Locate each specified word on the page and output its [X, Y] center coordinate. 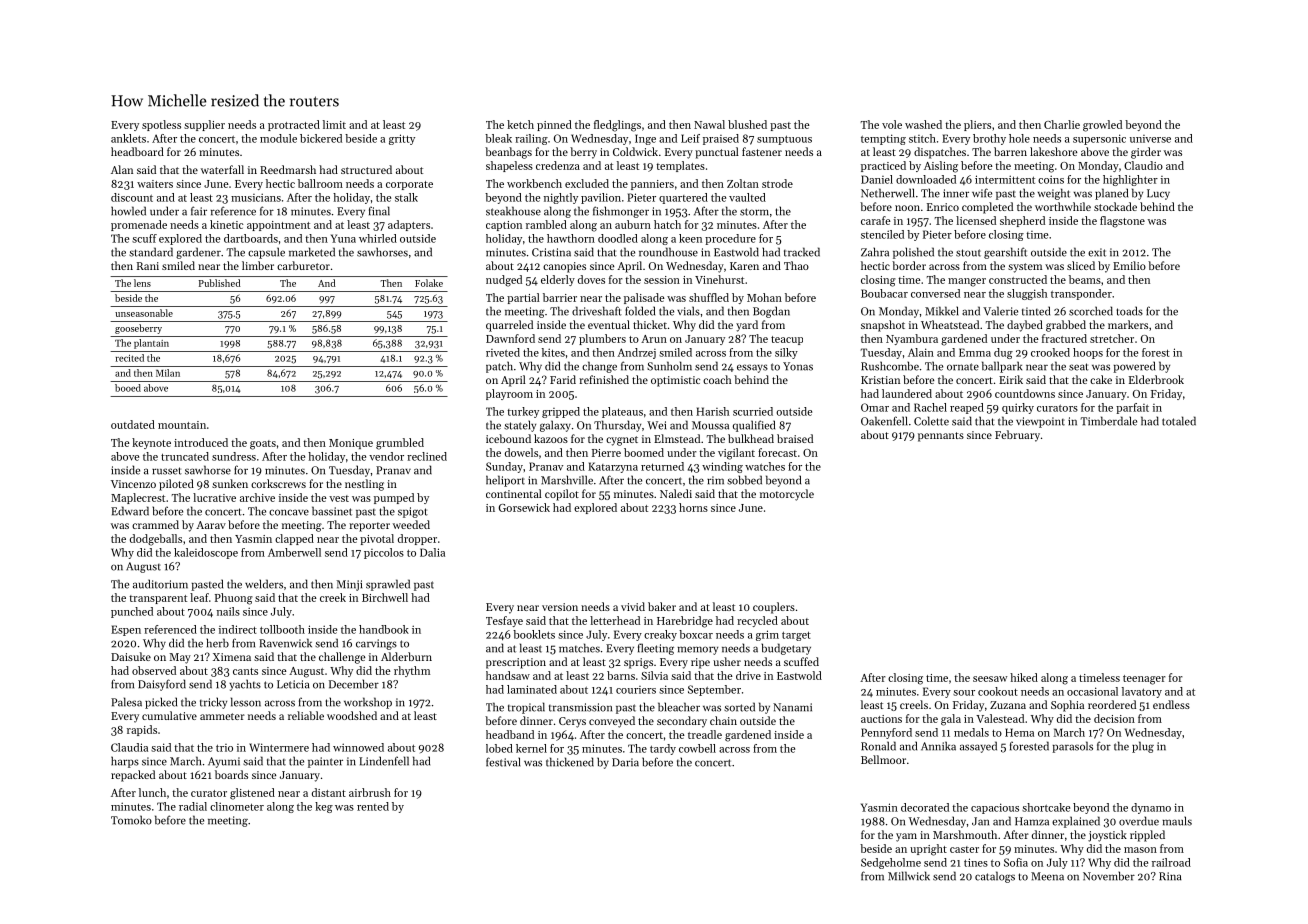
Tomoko [131, 820]
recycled [757, 621]
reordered [1112, 704]
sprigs [638, 663]
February [1017, 436]
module [278, 138]
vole [892, 124]
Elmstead [677, 438]
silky [786, 353]
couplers [774, 608]
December [354, 684]
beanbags [508, 153]
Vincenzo [133, 484]
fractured [1064, 338]
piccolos [384, 553]
